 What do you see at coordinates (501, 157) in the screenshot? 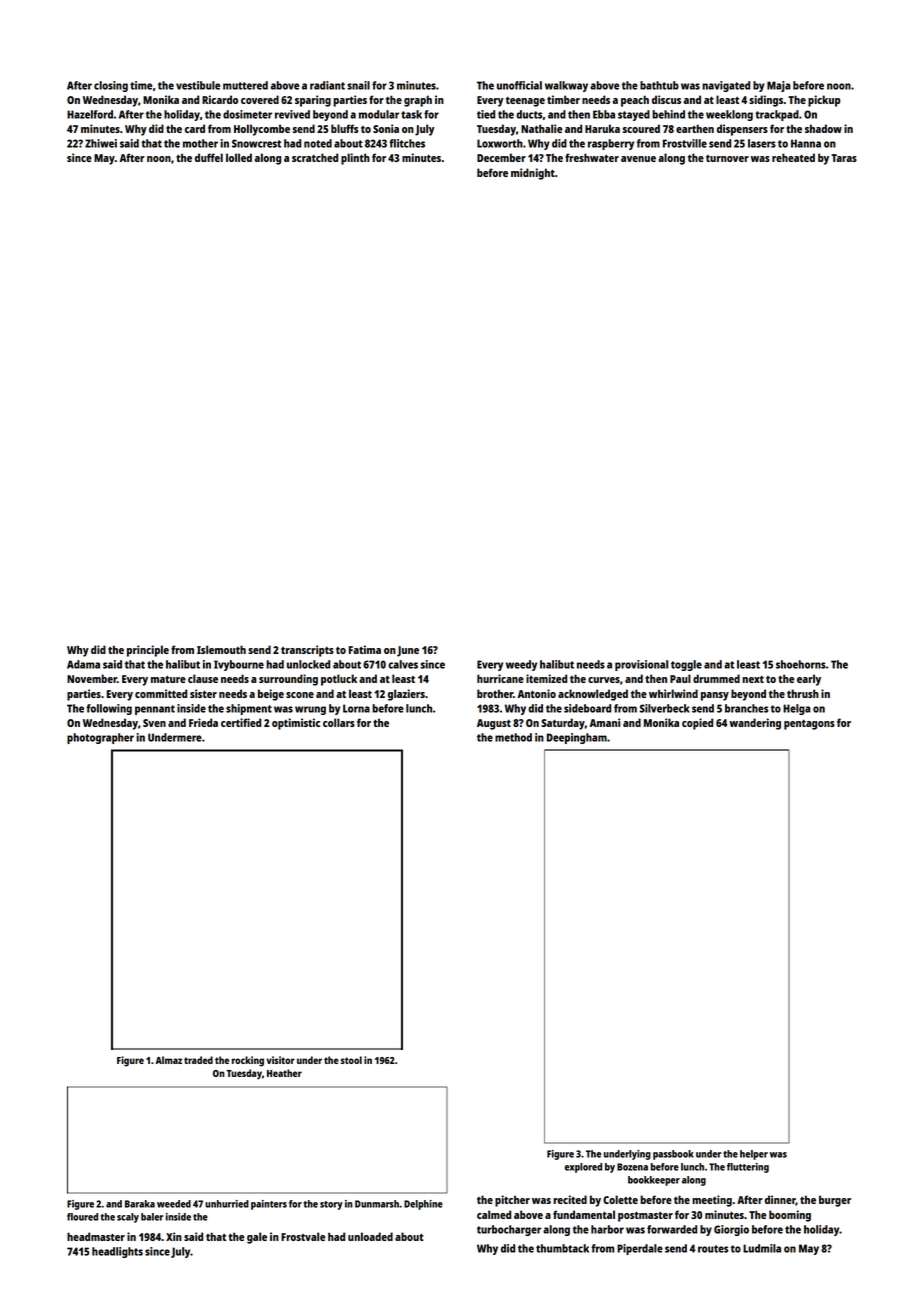
I see `December` at bounding box center [501, 157].
